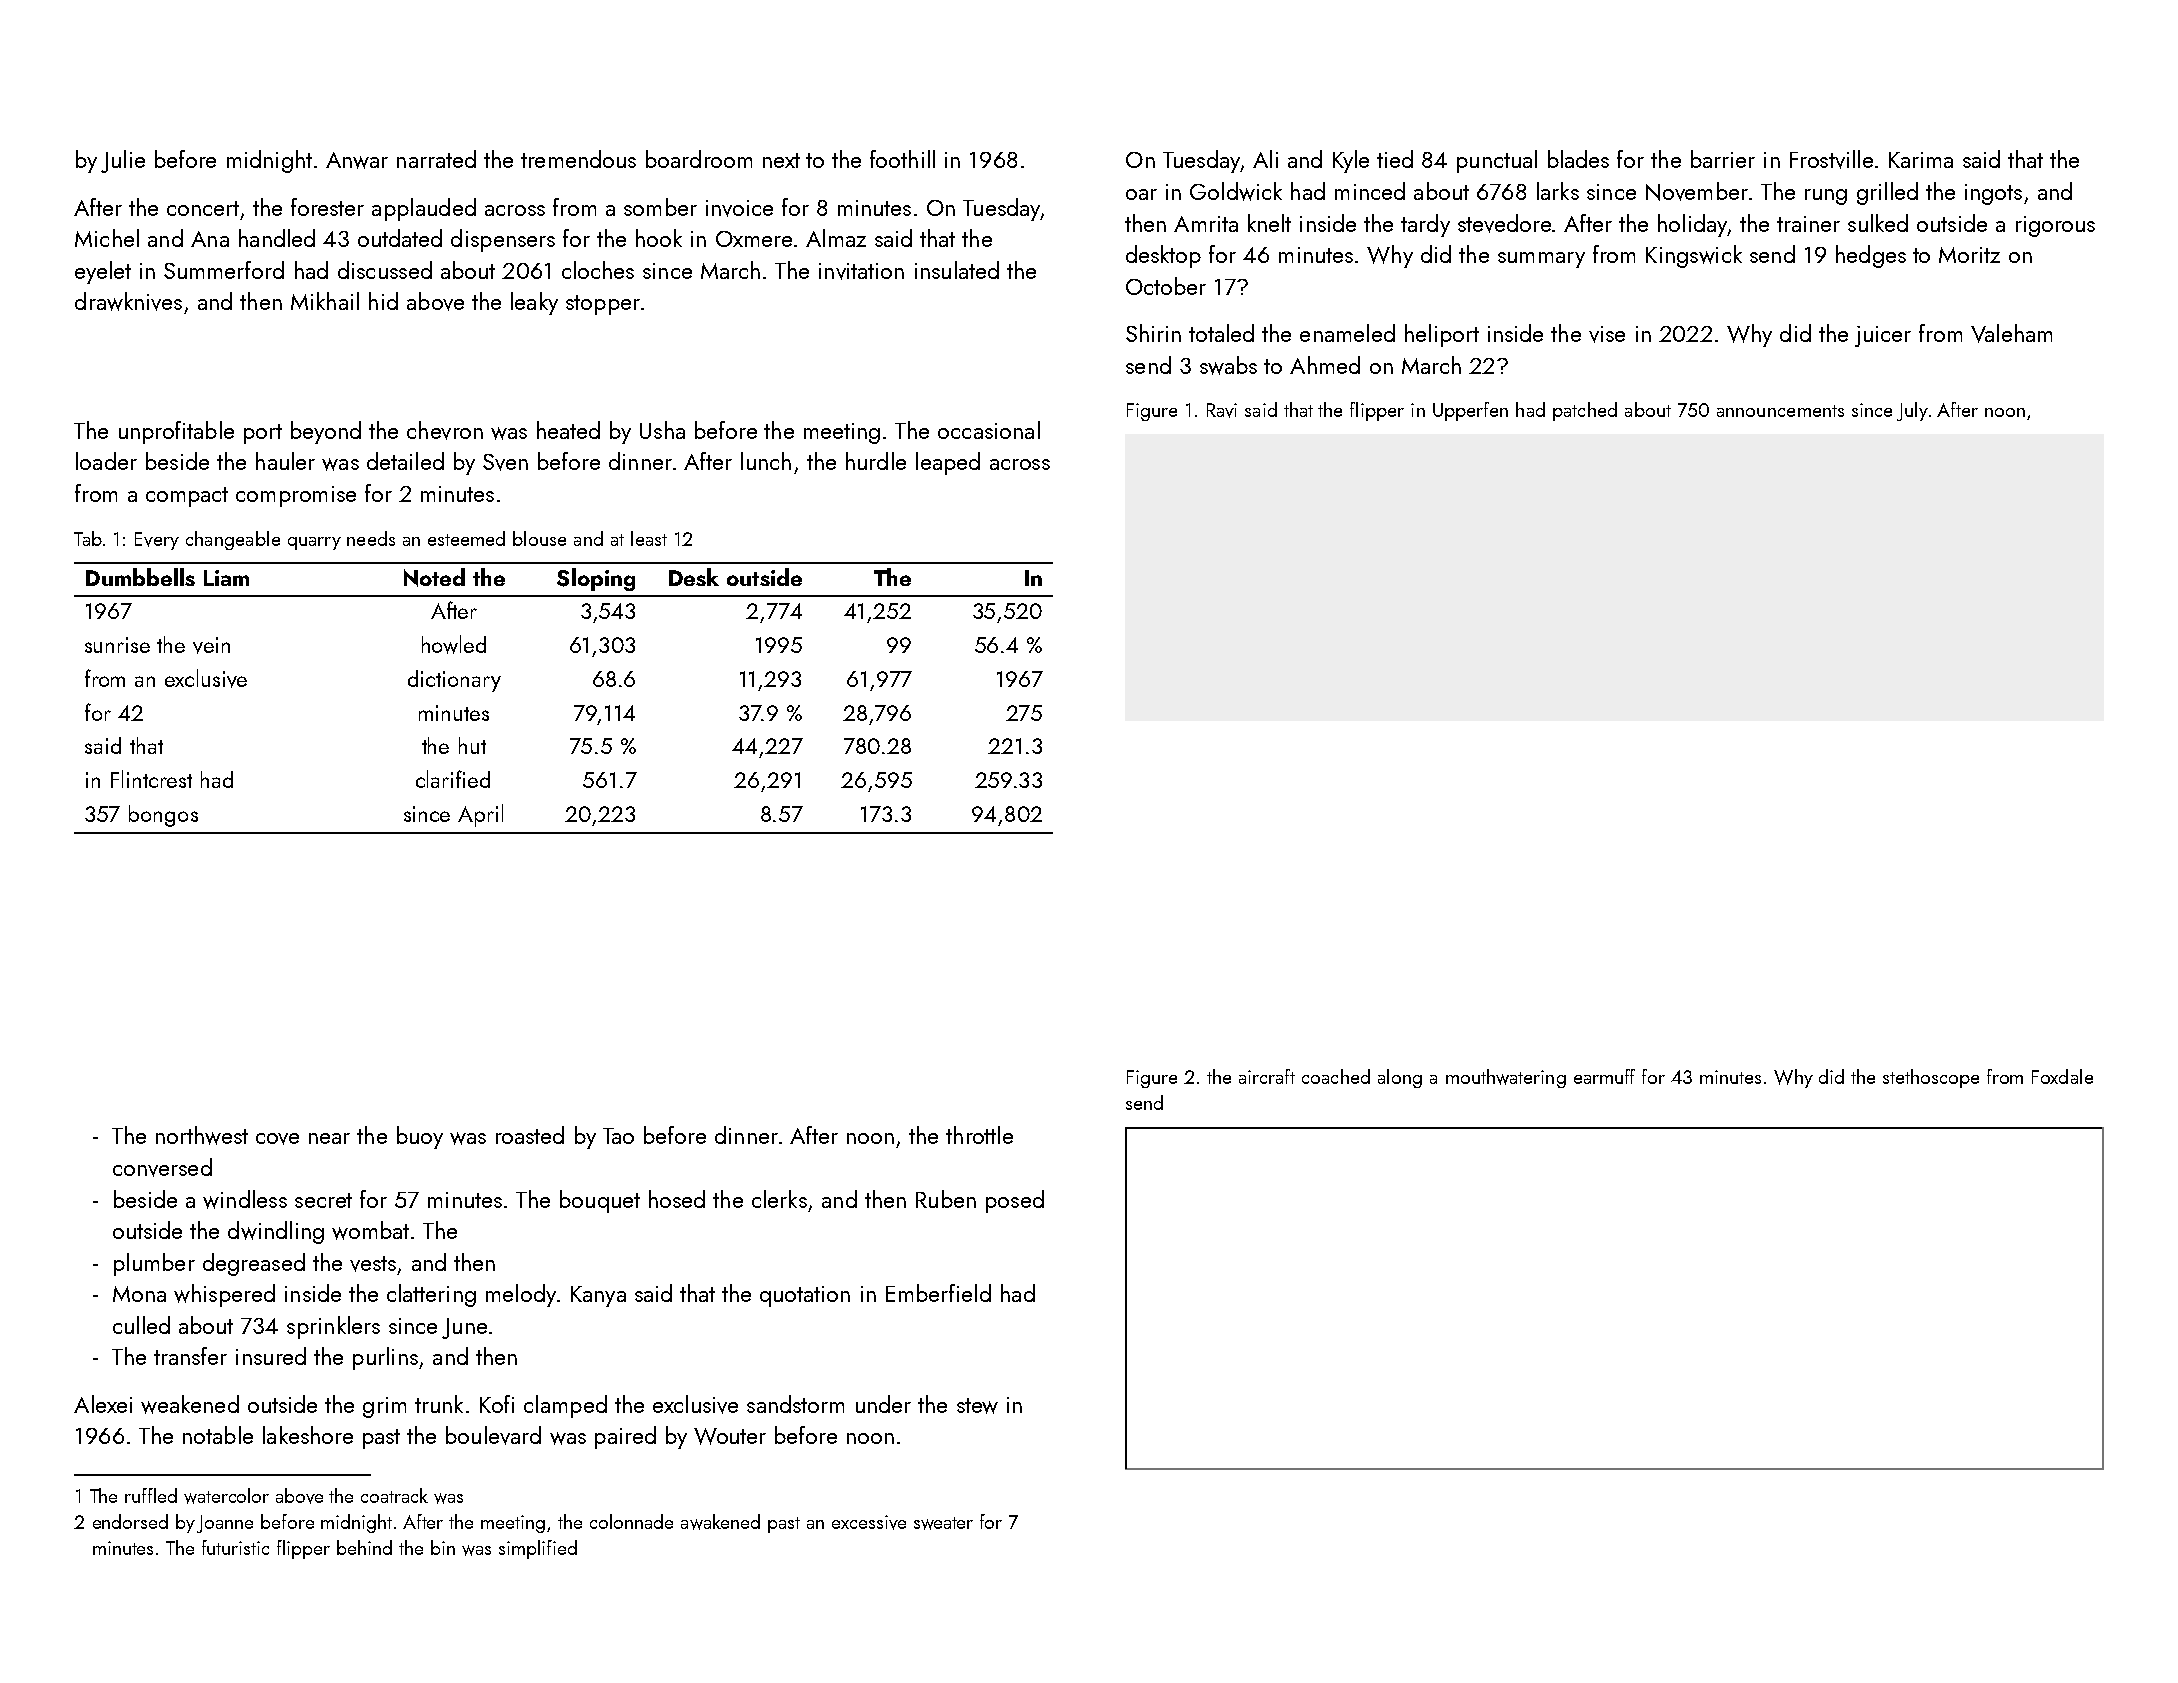 Image resolution: width=2178 pixels, height=1683 pixels. Describe the element at coordinates (902, 159) in the page. I see `foothill` at that location.
